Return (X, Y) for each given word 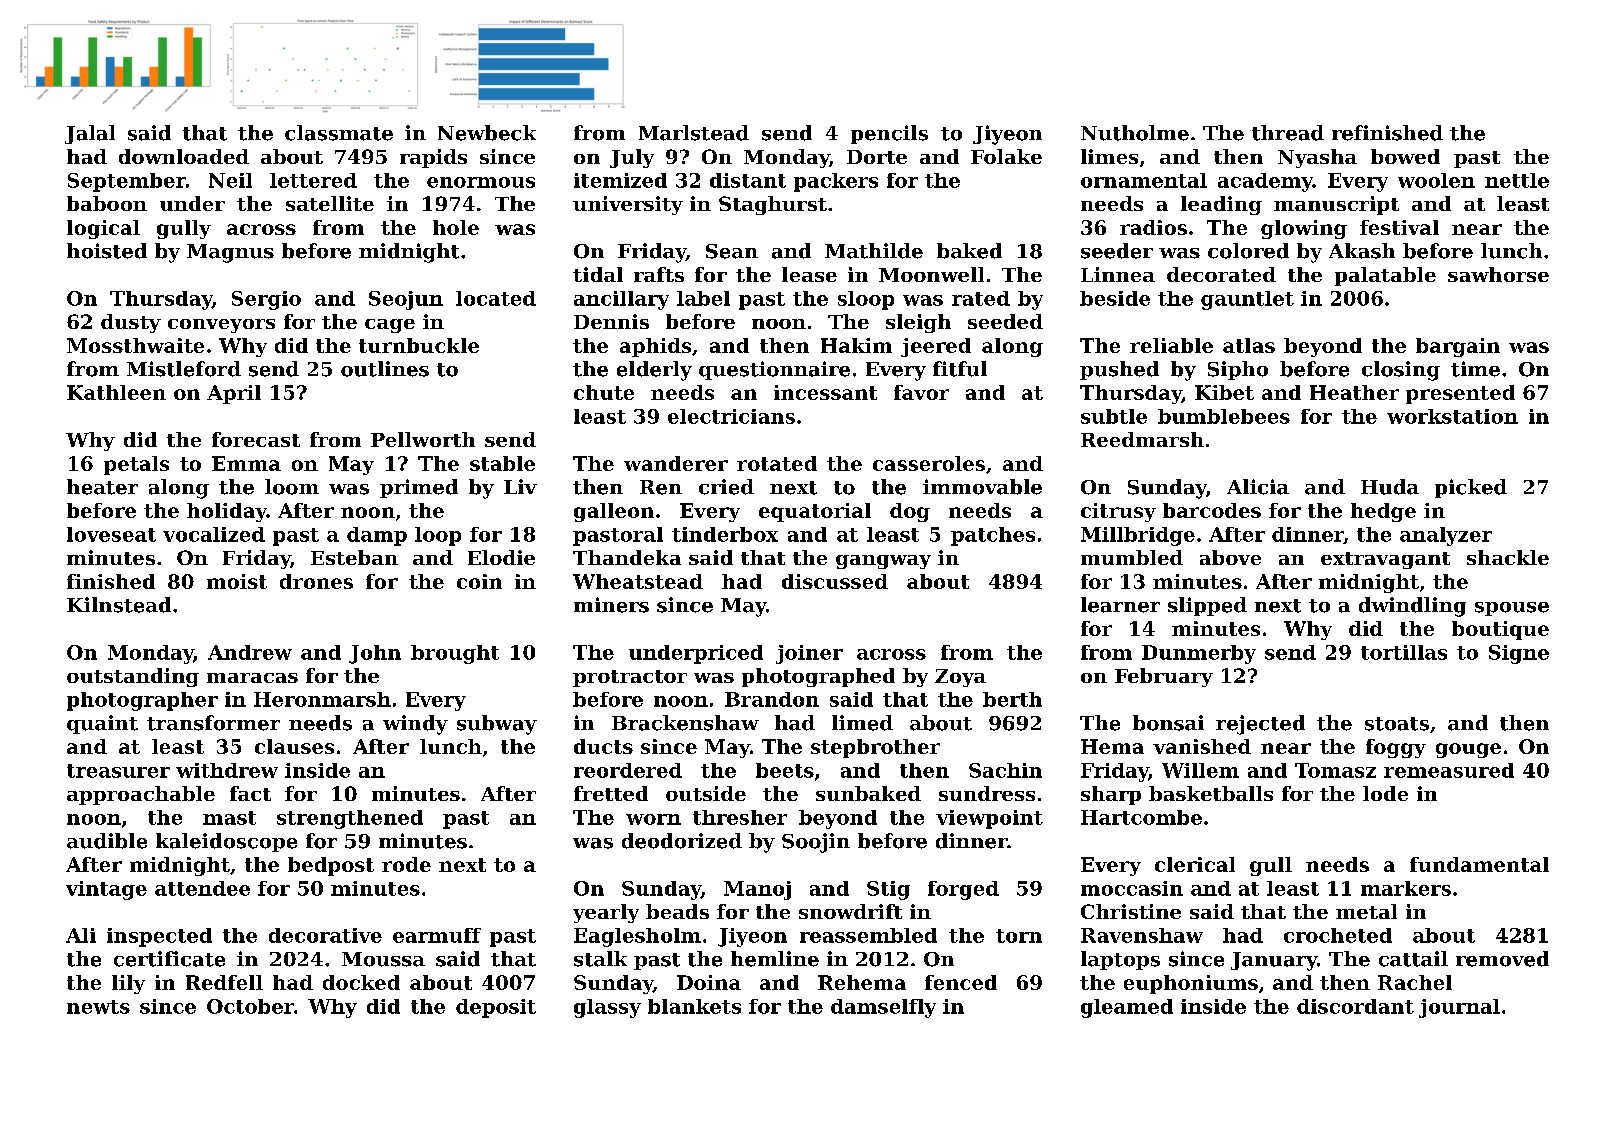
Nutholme (1135, 133)
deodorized (682, 841)
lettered (313, 180)
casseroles (929, 463)
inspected (159, 937)
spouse (1512, 609)
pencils (889, 134)
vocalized (214, 534)
